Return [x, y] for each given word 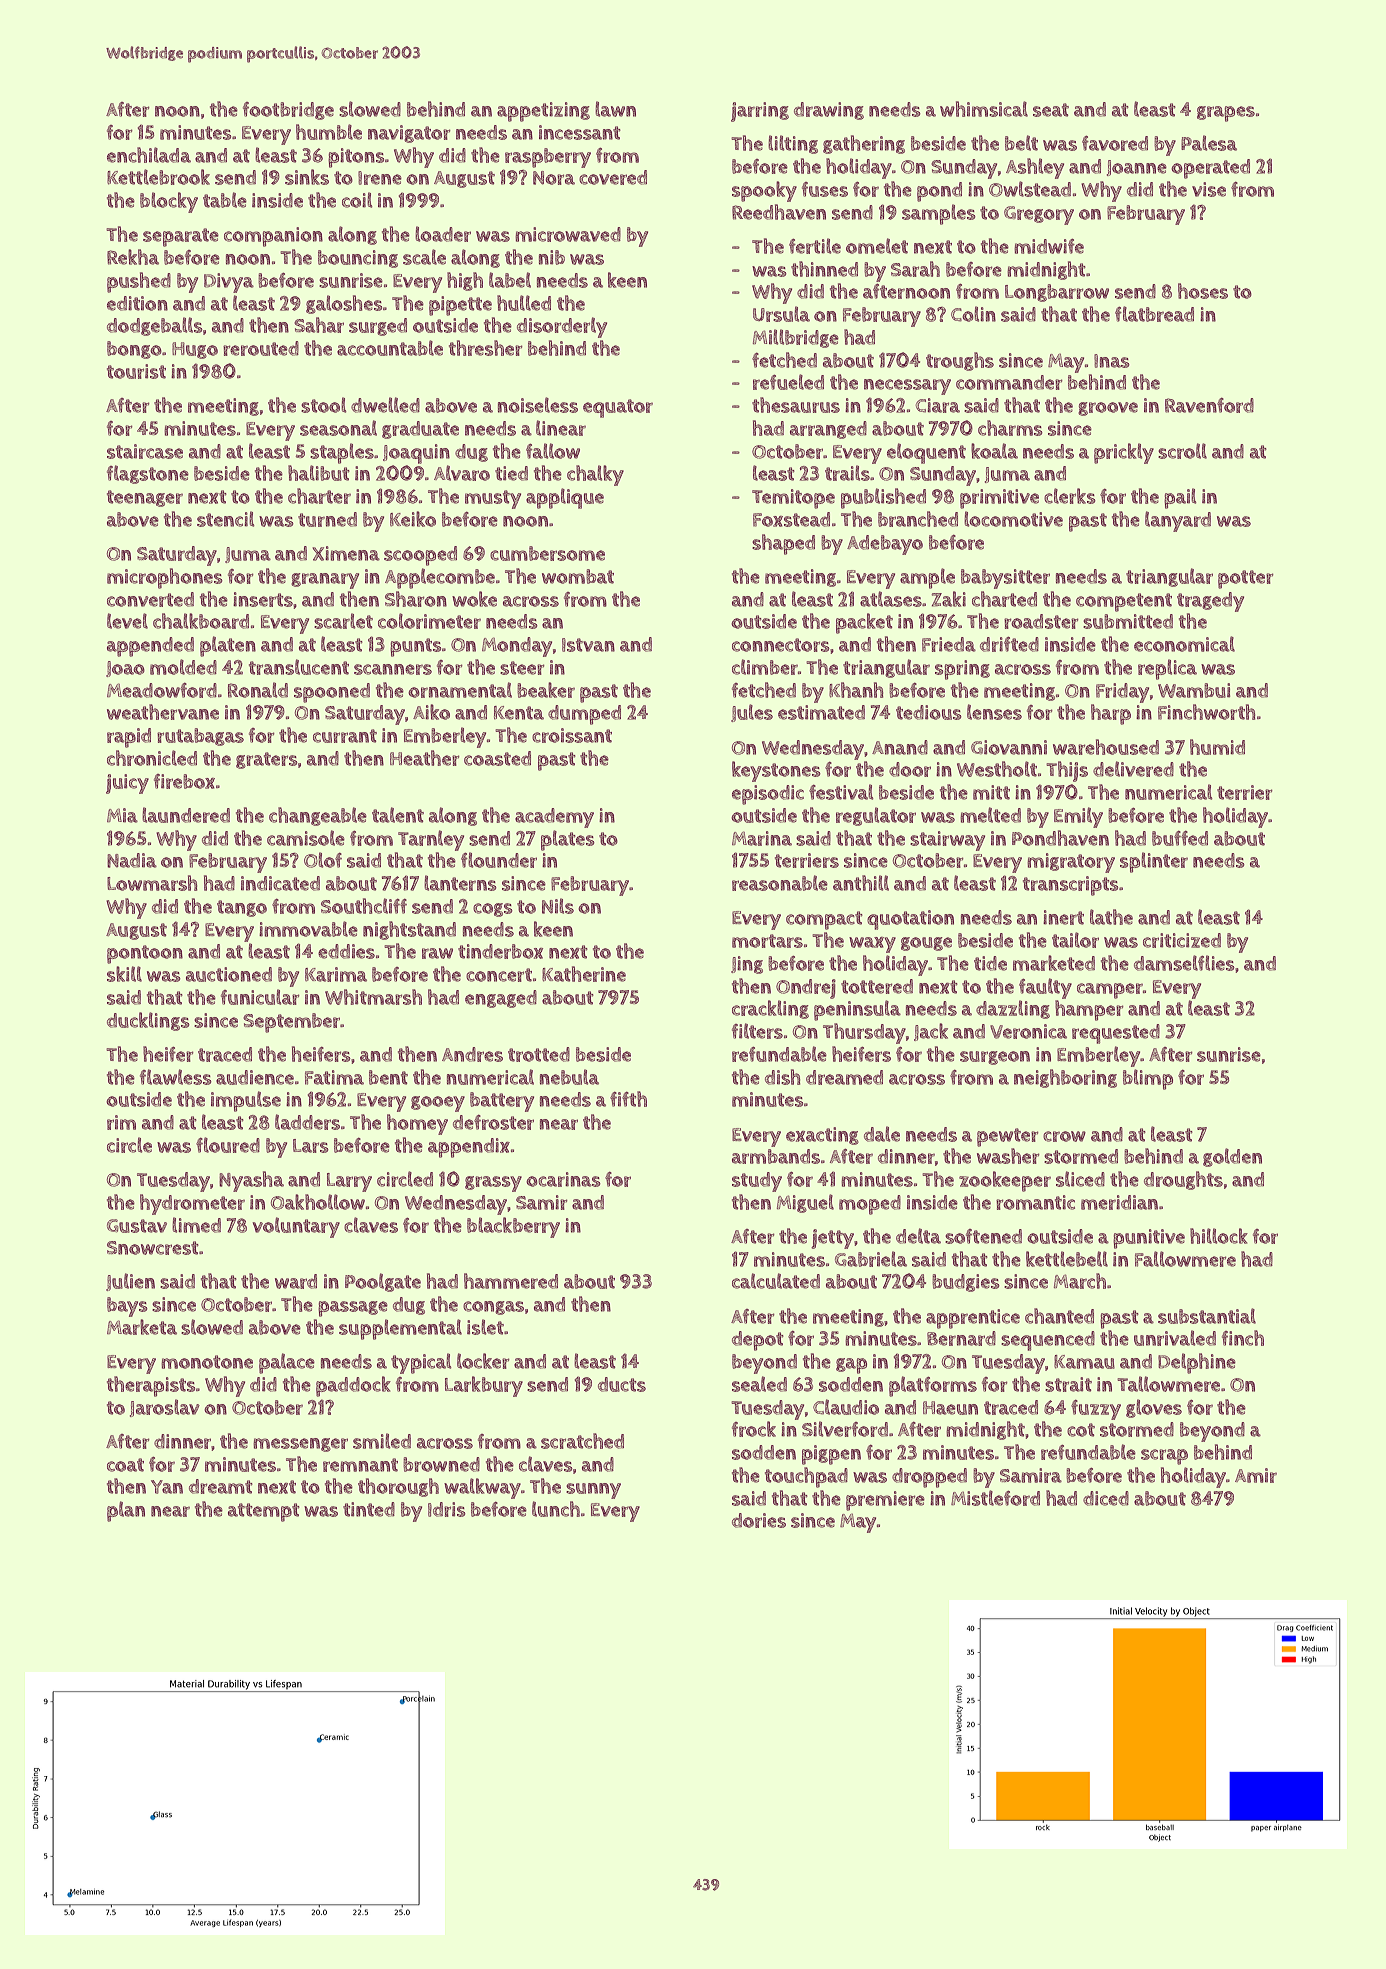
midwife [1049, 246]
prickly [1124, 453]
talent [398, 815]
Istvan [588, 645]
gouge [926, 944]
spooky [764, 191]
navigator [409, 134]
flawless [176, 1077]
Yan [167, 1487]
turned [327, 519]
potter [1246, 579]
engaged [501, 999]
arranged [828, 430]
